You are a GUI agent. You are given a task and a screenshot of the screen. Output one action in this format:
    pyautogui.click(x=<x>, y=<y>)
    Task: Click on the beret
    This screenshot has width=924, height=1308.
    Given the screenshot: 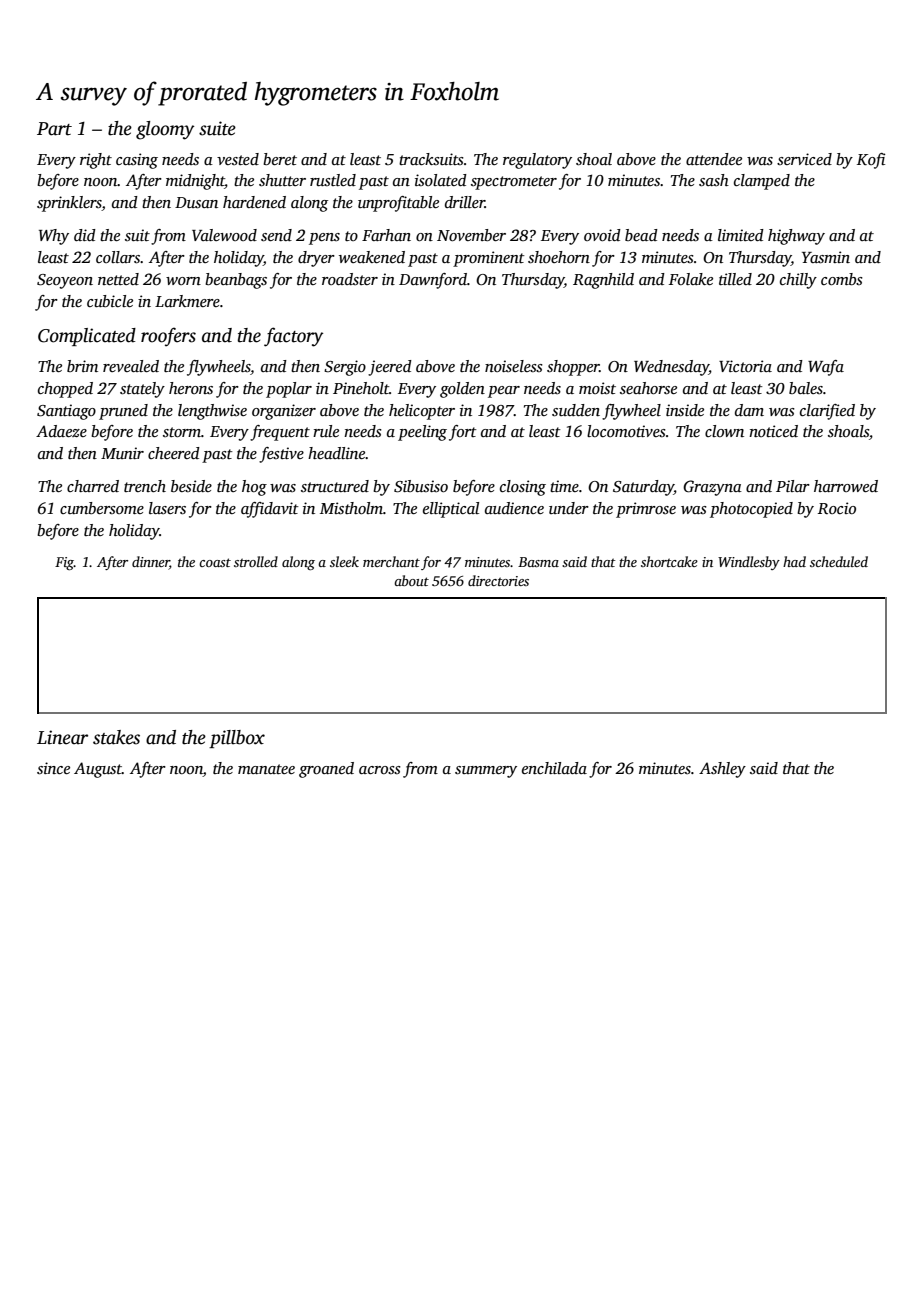 What is the action you would take?
    pyautogui.click(x=280, y=159)
